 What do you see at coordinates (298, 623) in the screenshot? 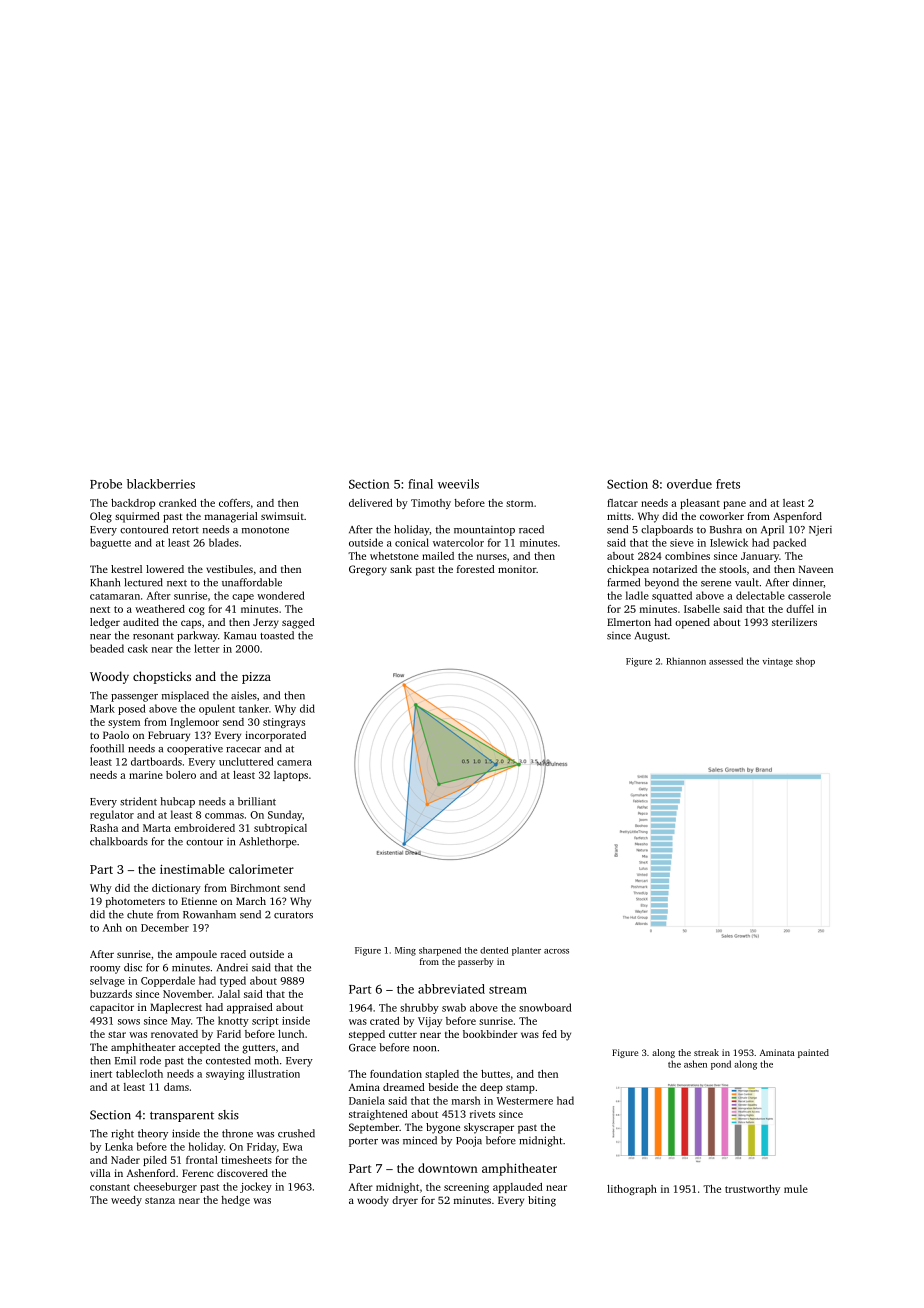
I see `sagged` at bounding box center [298, 623].
